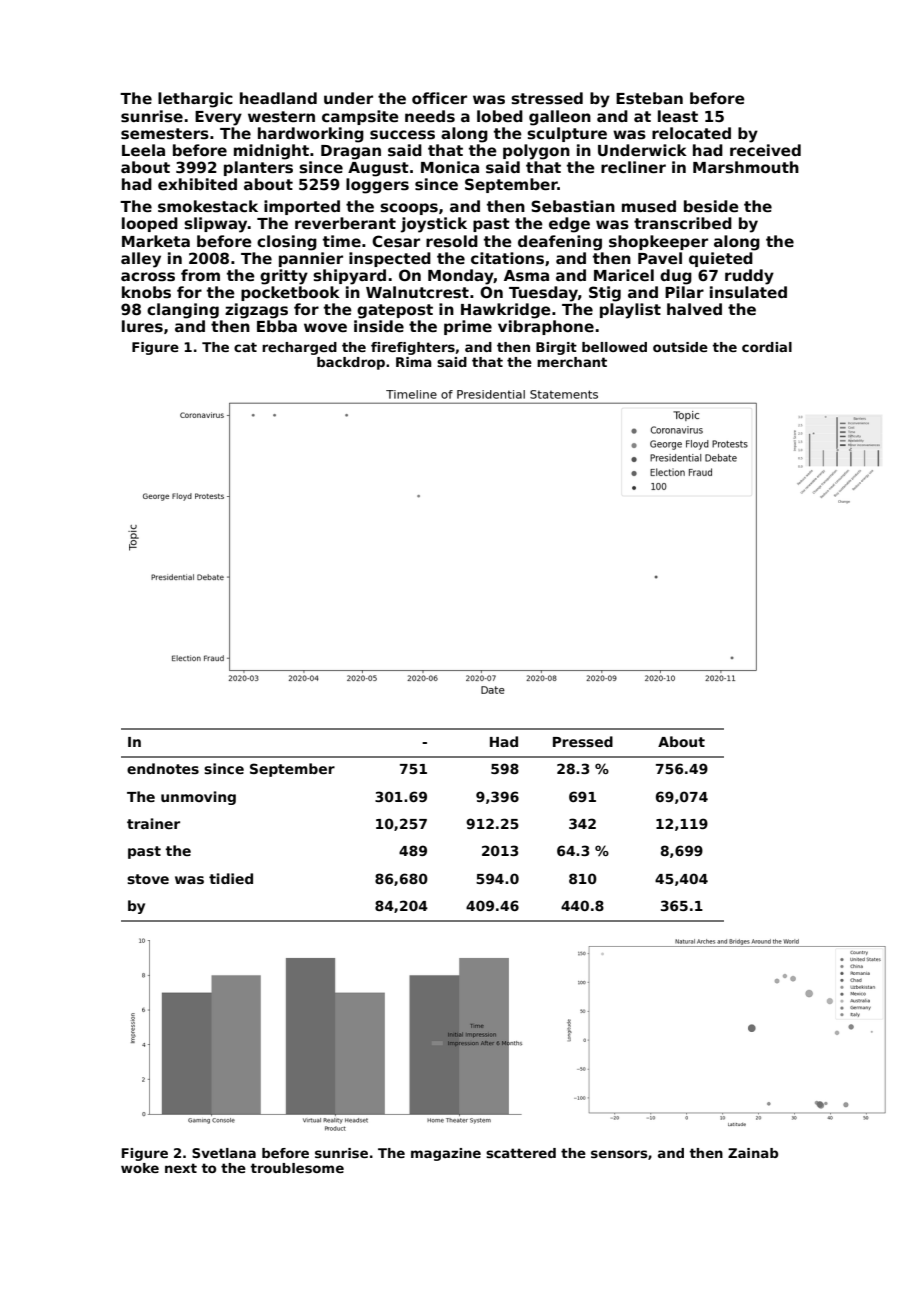 The width and height of the screenshot is (924, 1308). What do you see at coordinates (753, 1153) in the screenshot?
I see `Zainab` at bounding box center [753, 1153].
